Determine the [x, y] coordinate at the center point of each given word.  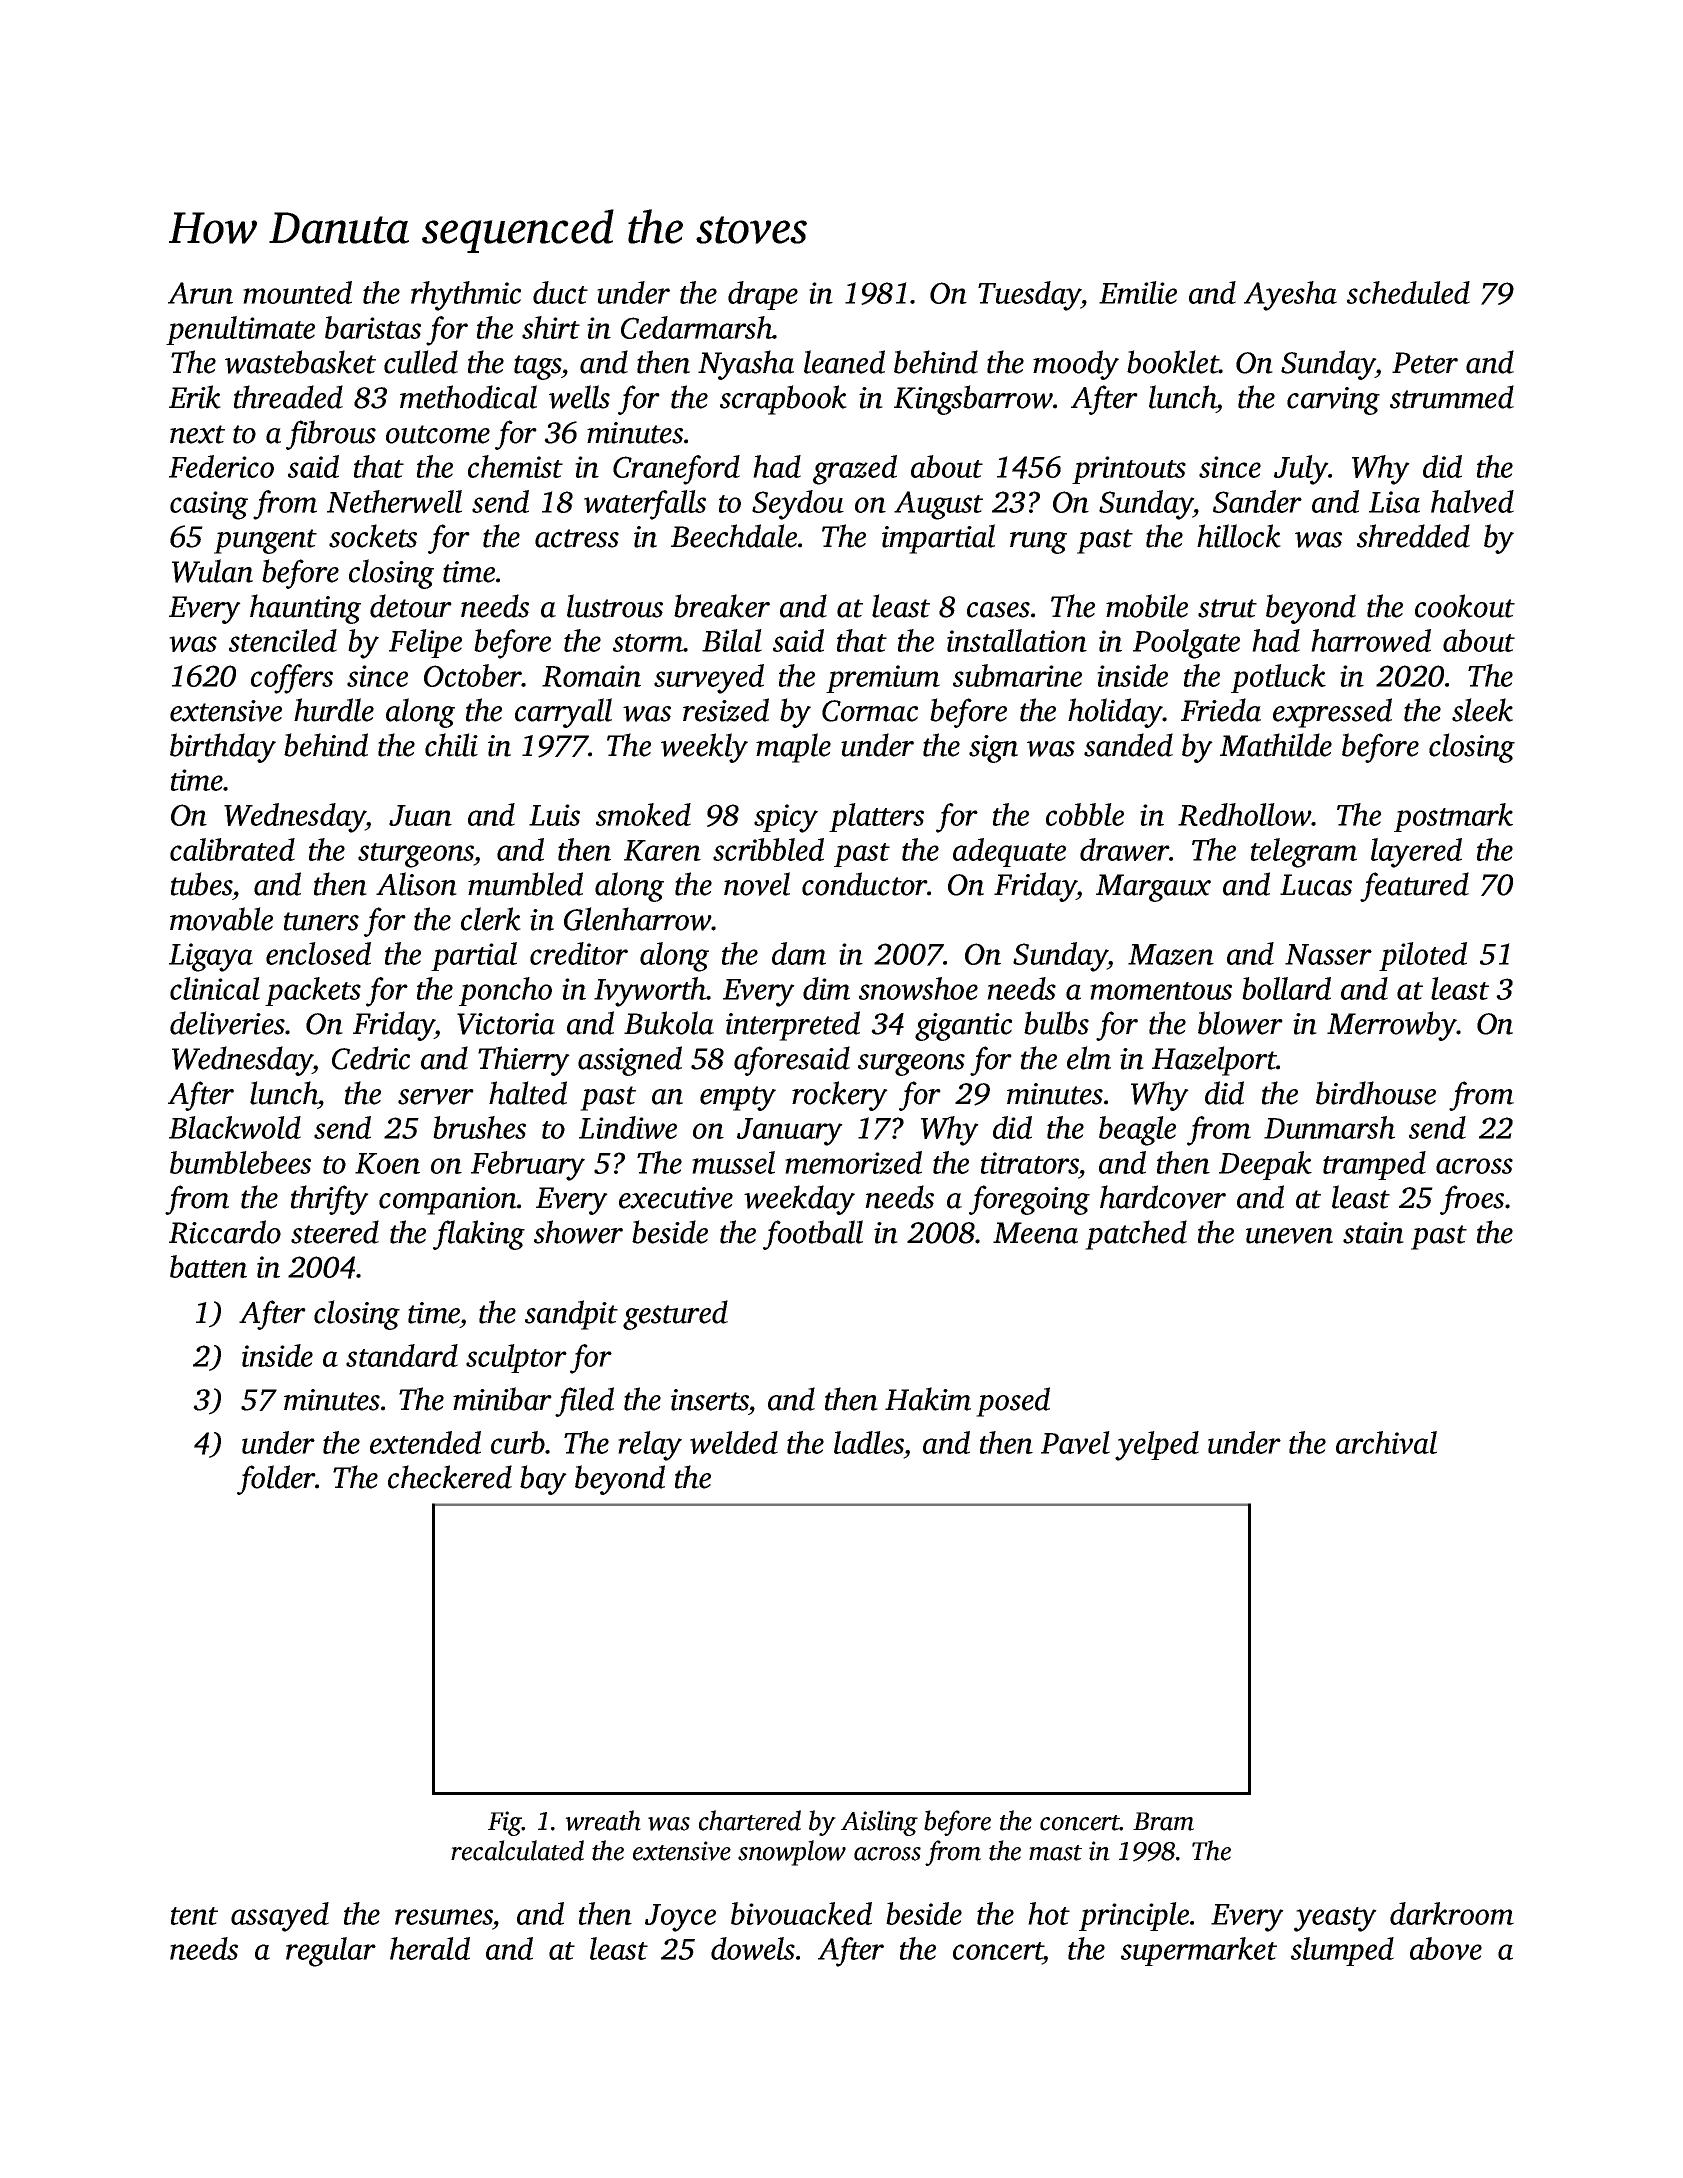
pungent [265, 541]
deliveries [227, 1023]
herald [430, 1948]
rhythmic [466, 296]
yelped [1157, 1446]
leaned [844, 362]
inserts [710, 1400]
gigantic [963, 1027]
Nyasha [746, 365]
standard [402, 1355]
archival [1386, 1442]
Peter [1425, 363]
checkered [450, 1477]
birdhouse [1376, 1093]
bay [543, 1480]
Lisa [1394, 502]
